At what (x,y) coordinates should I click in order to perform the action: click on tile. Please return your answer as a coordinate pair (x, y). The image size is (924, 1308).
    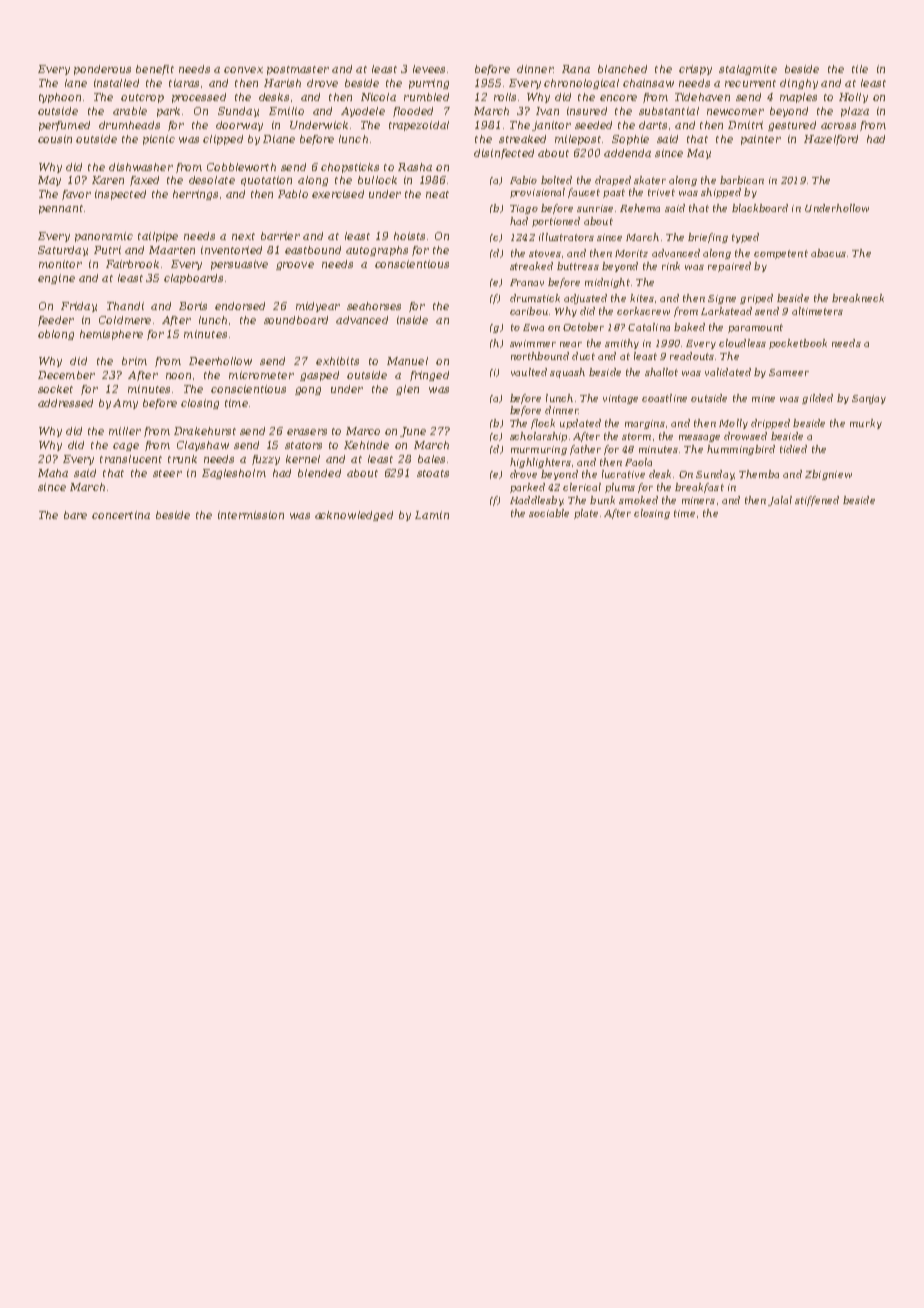
    Looking at the image, I should click on (860, 69).
